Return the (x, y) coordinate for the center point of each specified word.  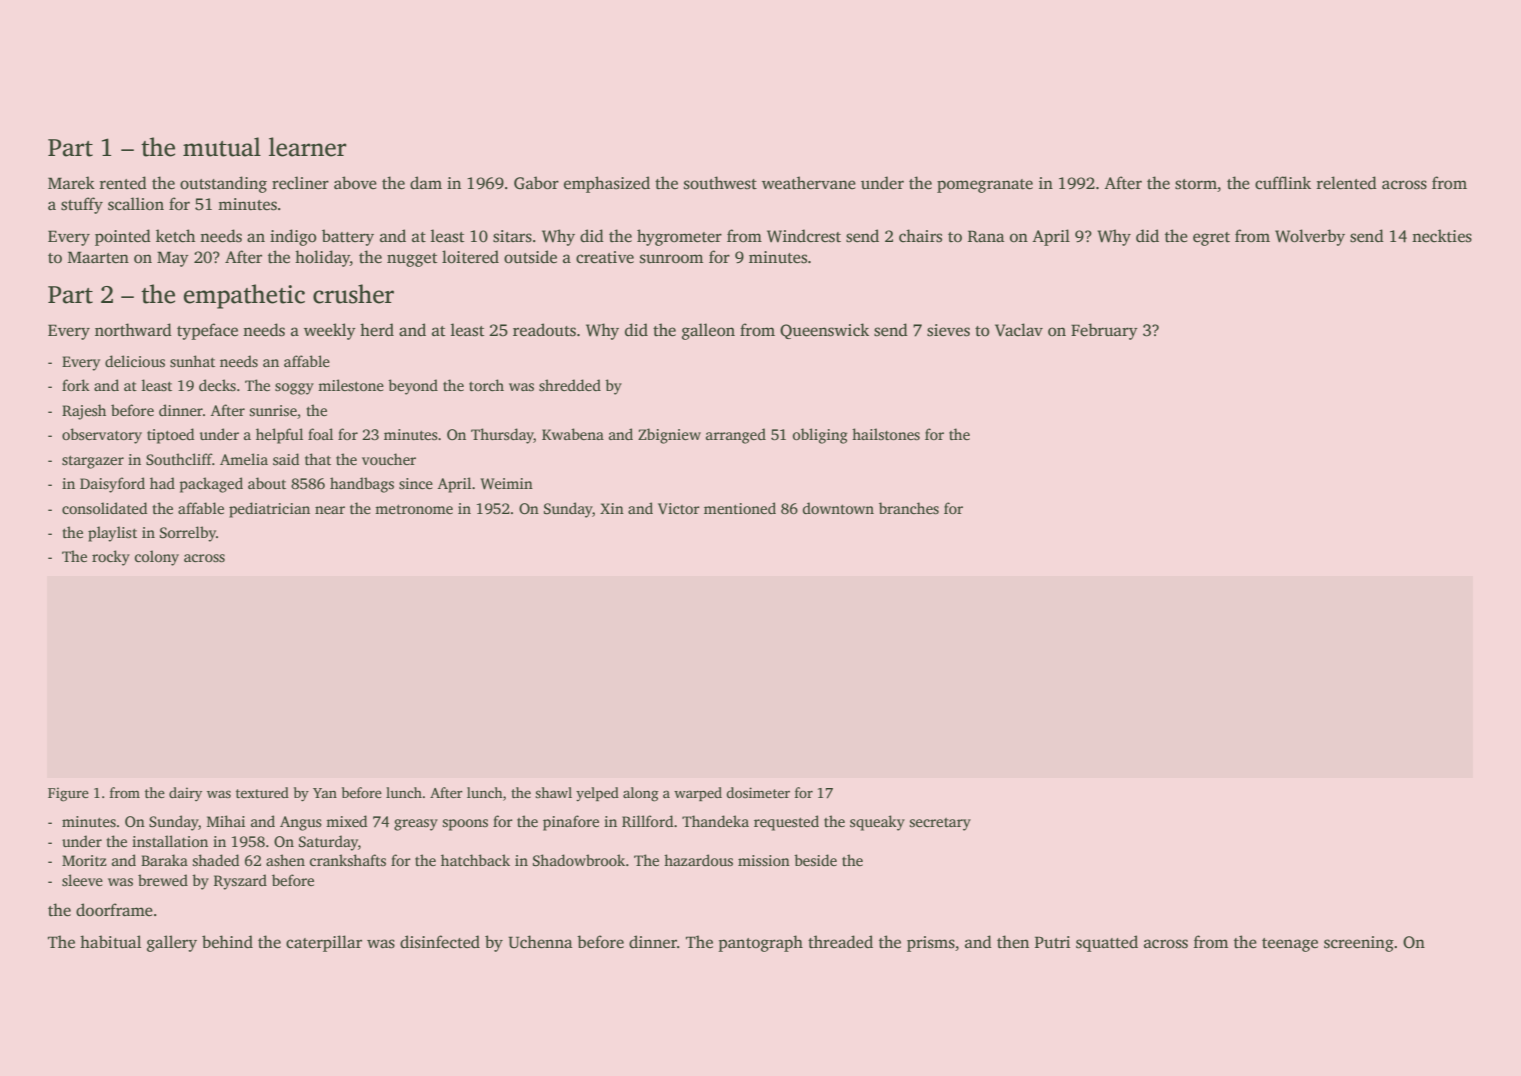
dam (426, 182)
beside (815, 860)
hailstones (886, 434)
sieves (948, 330)
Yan (325, 793)
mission (764, 860)
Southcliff (179, 459)
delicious (135, 361)
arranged (736, 436)
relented (1347, 183)
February (1104, 331)
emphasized (607, 184)
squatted (1107, 943)
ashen (285, 860)
